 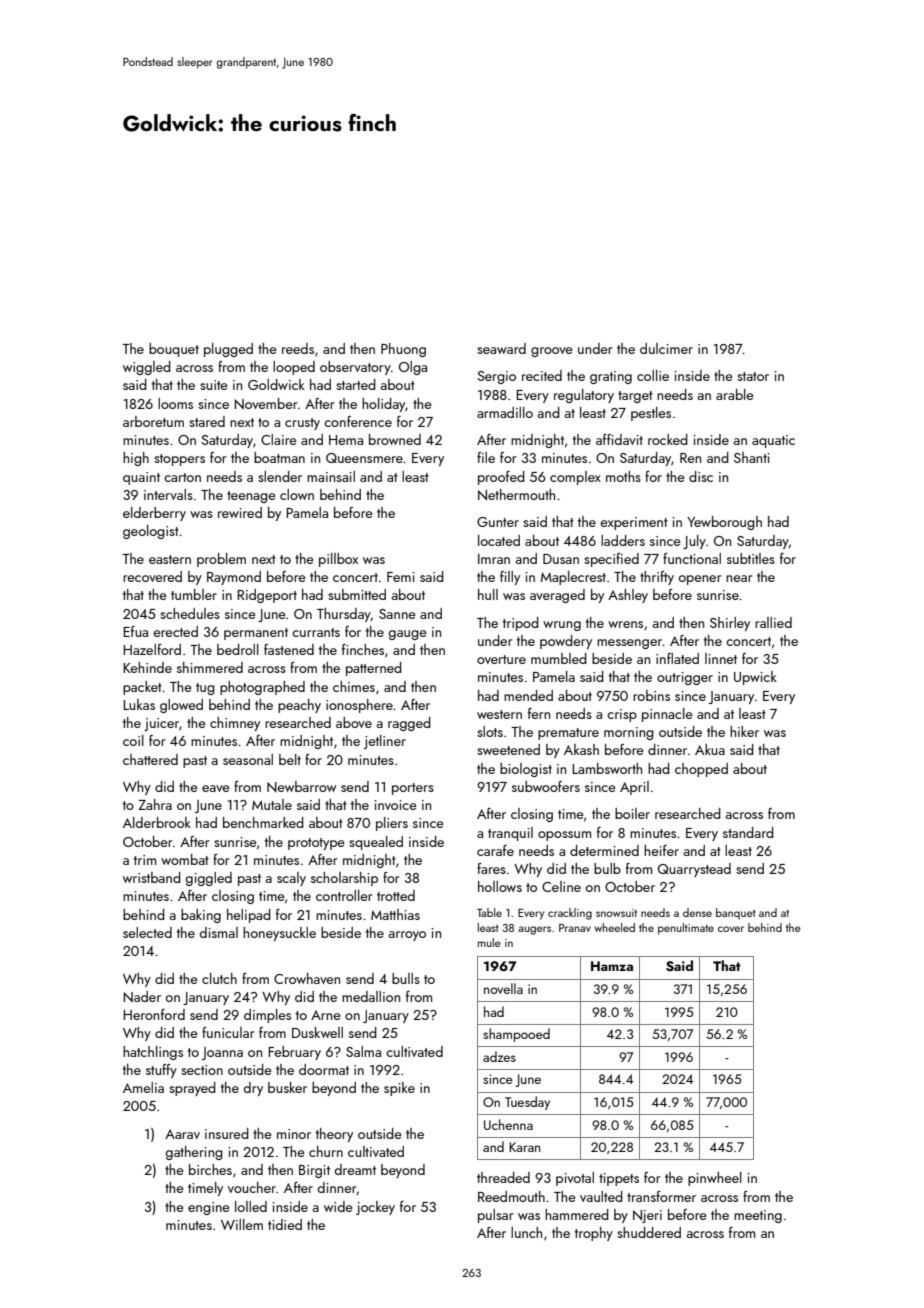 What do you see at coordinates (559, 658) in the screenshot?
I see `mumbled` at bounding box center [559, 658].
